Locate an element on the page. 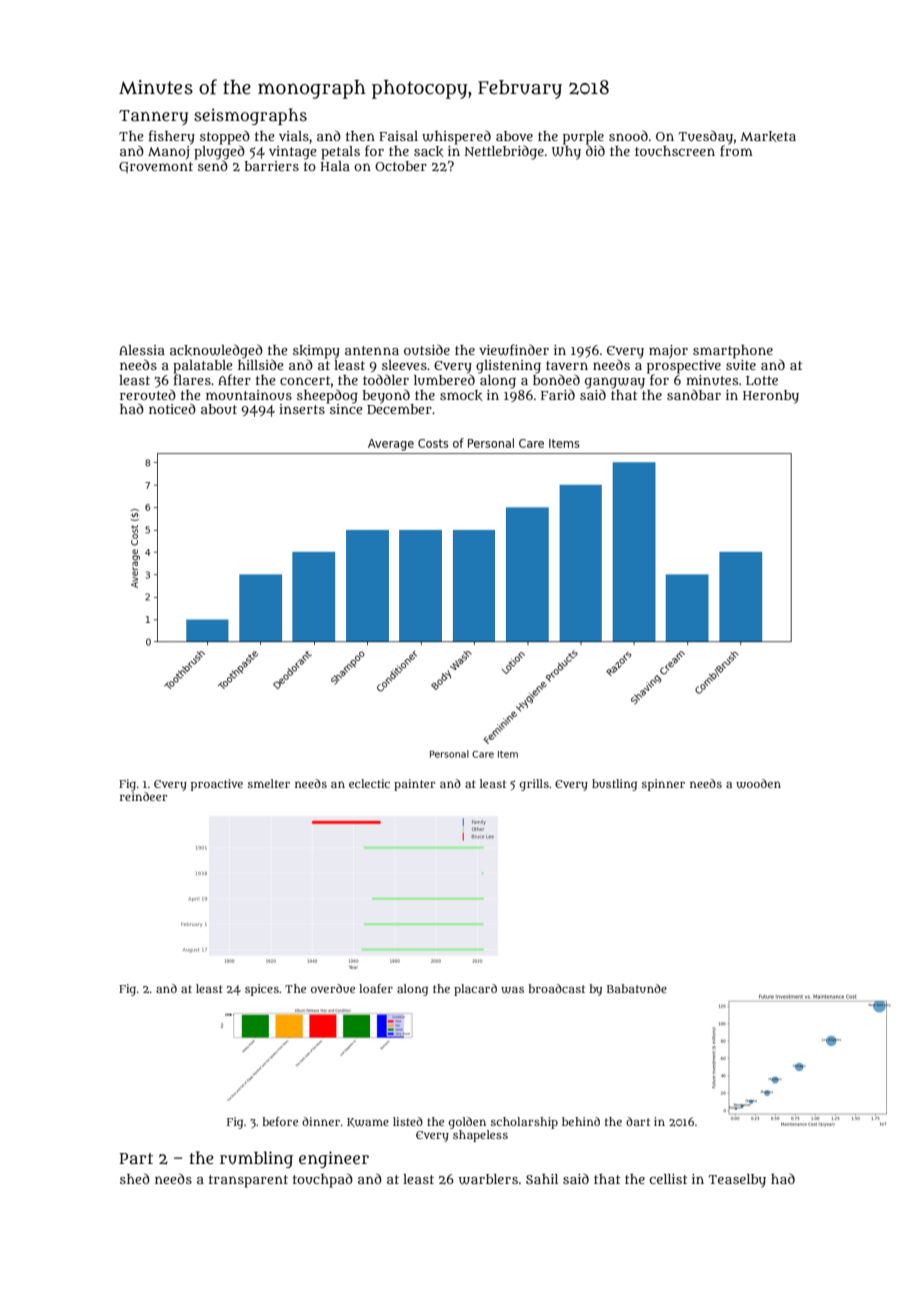  above is located at coordinates (514, 136).
